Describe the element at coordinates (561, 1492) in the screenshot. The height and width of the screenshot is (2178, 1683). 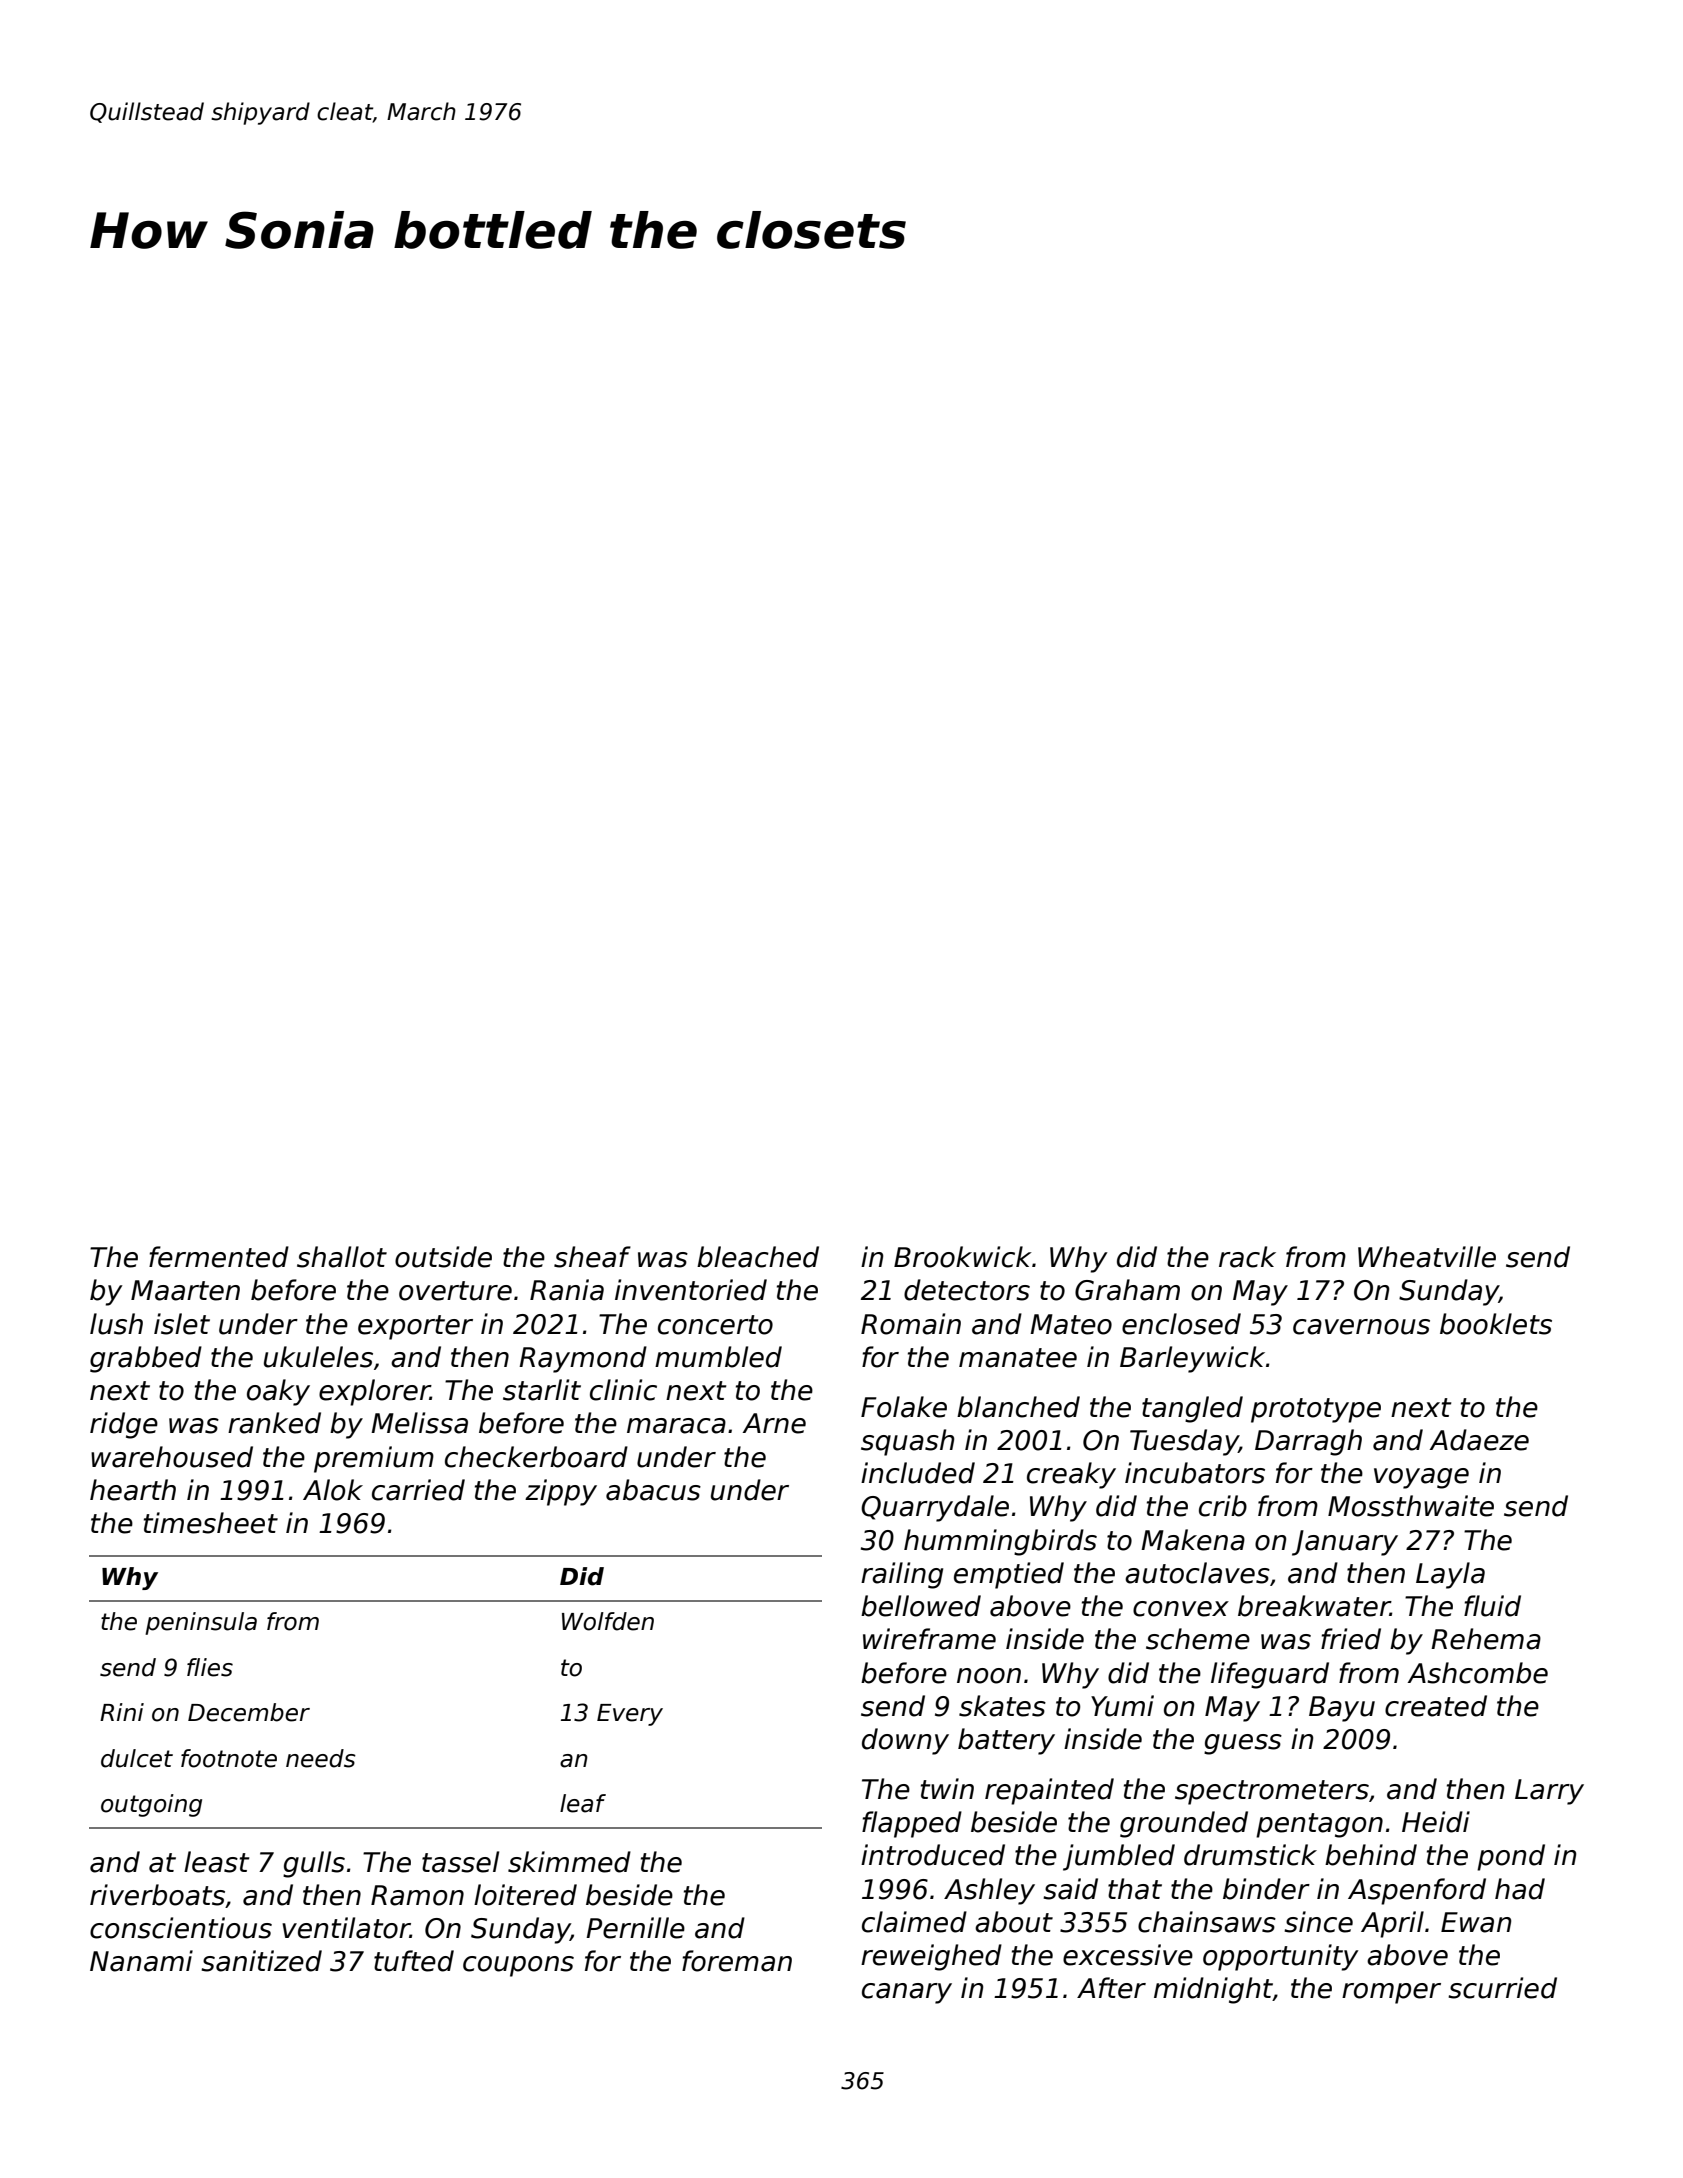
I see `zippy` at that location.
